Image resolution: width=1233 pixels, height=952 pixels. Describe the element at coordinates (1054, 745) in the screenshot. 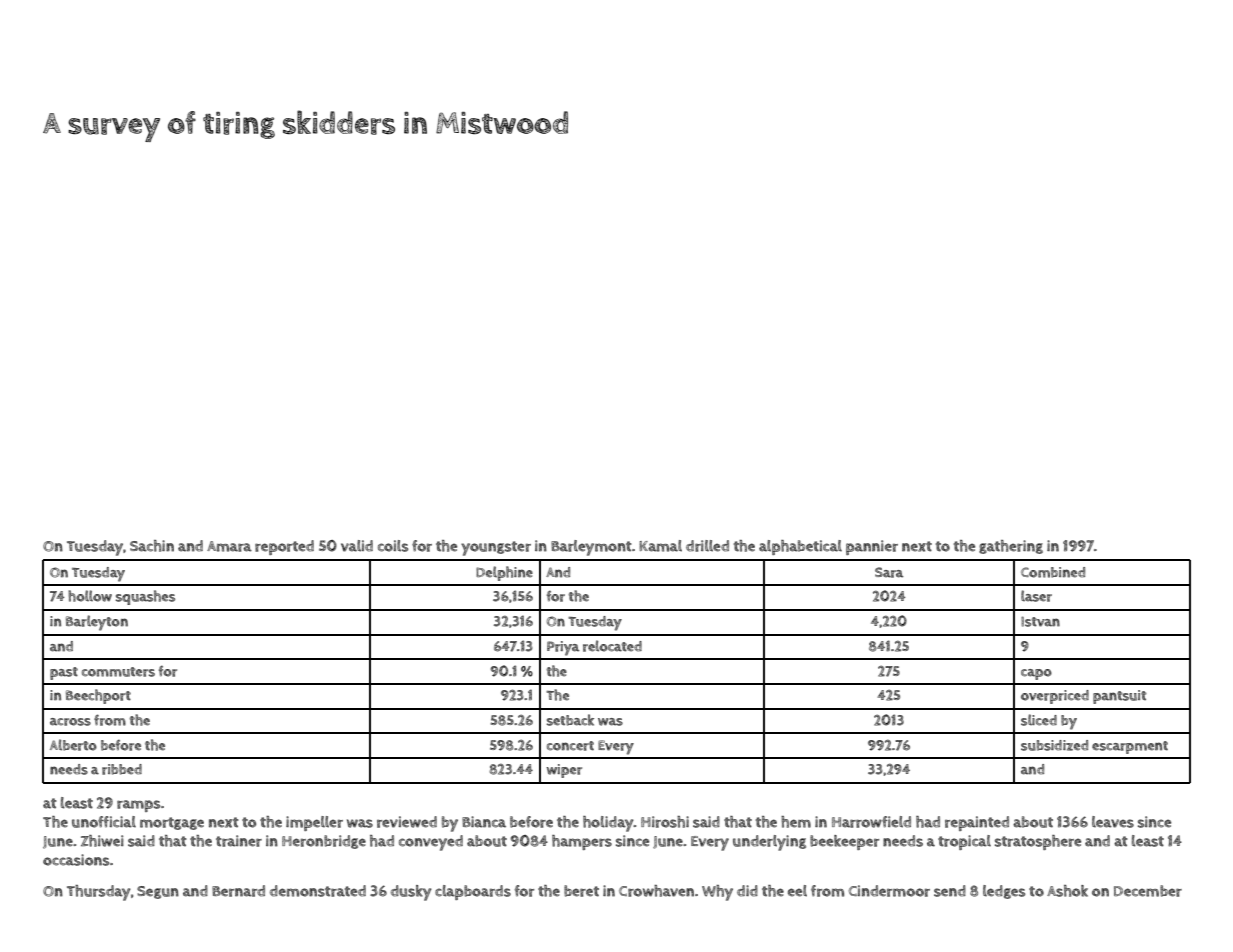

I see `subsidized` at that location.
